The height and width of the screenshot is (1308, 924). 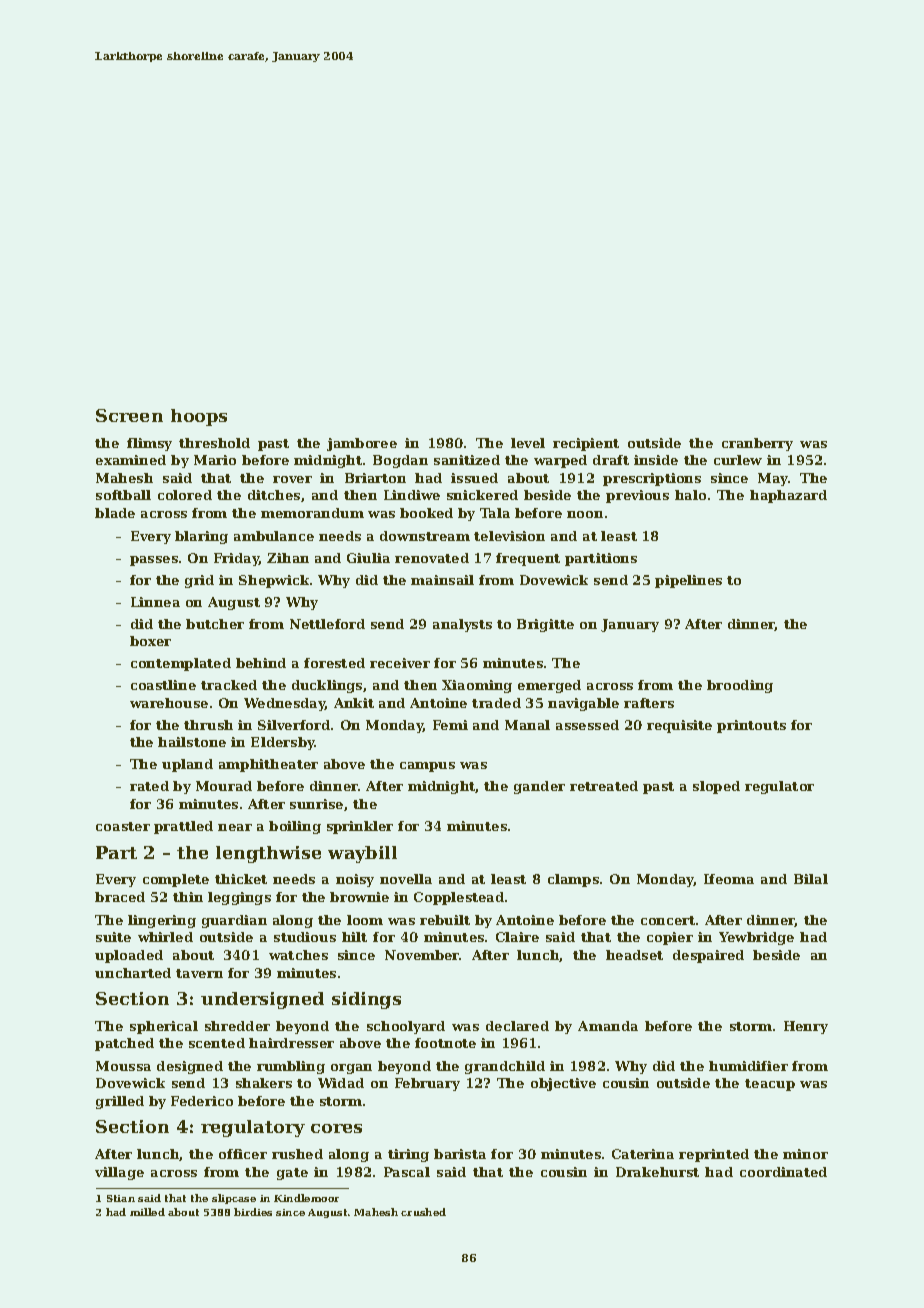 What do you see at coordinates (708, 956) in the screenshot?
I see `despaired` at bounding box center [708, 956].
